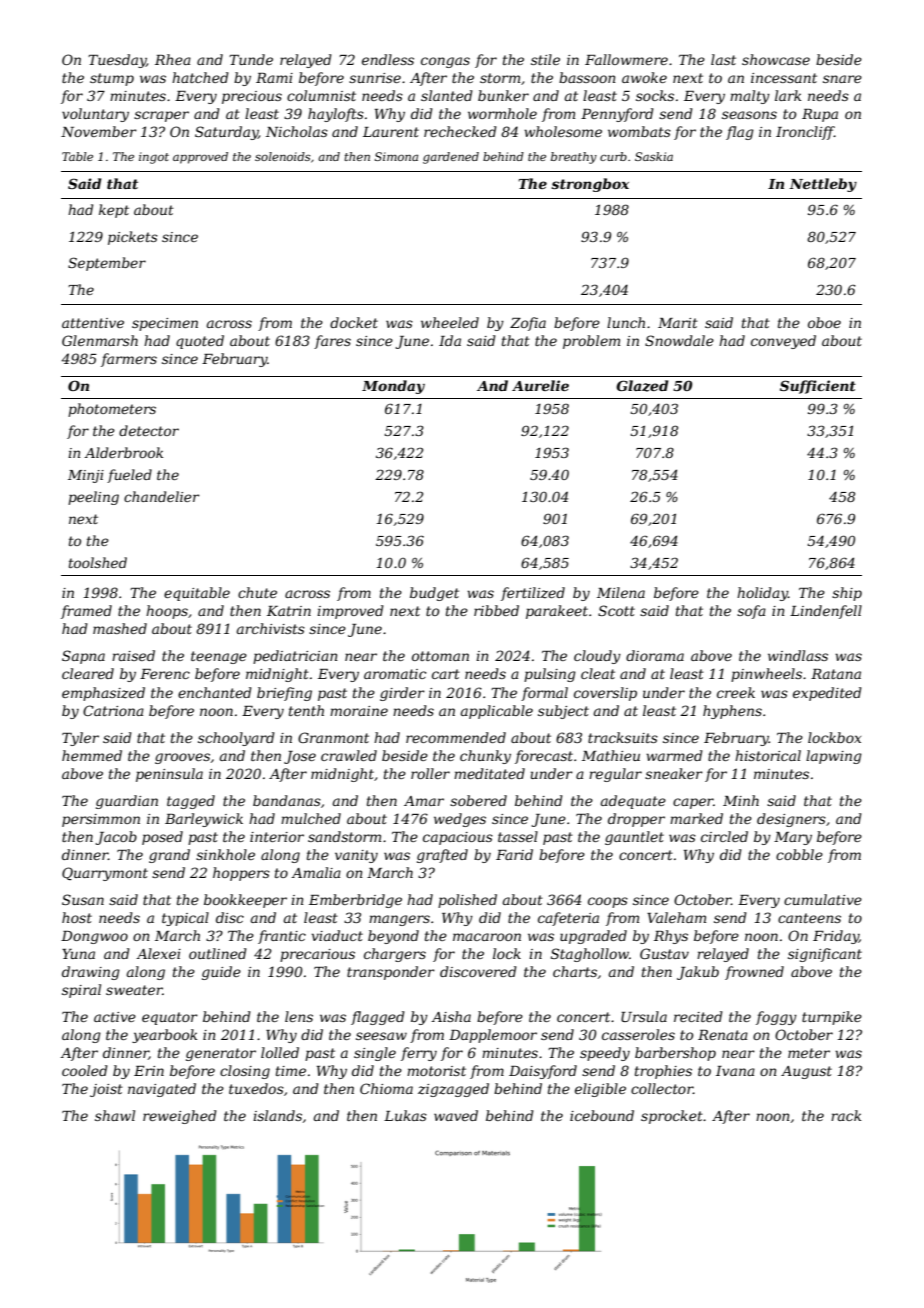  Describe the element at coordinates (736, 692) in the screenshot. I see `creek` at that location.
